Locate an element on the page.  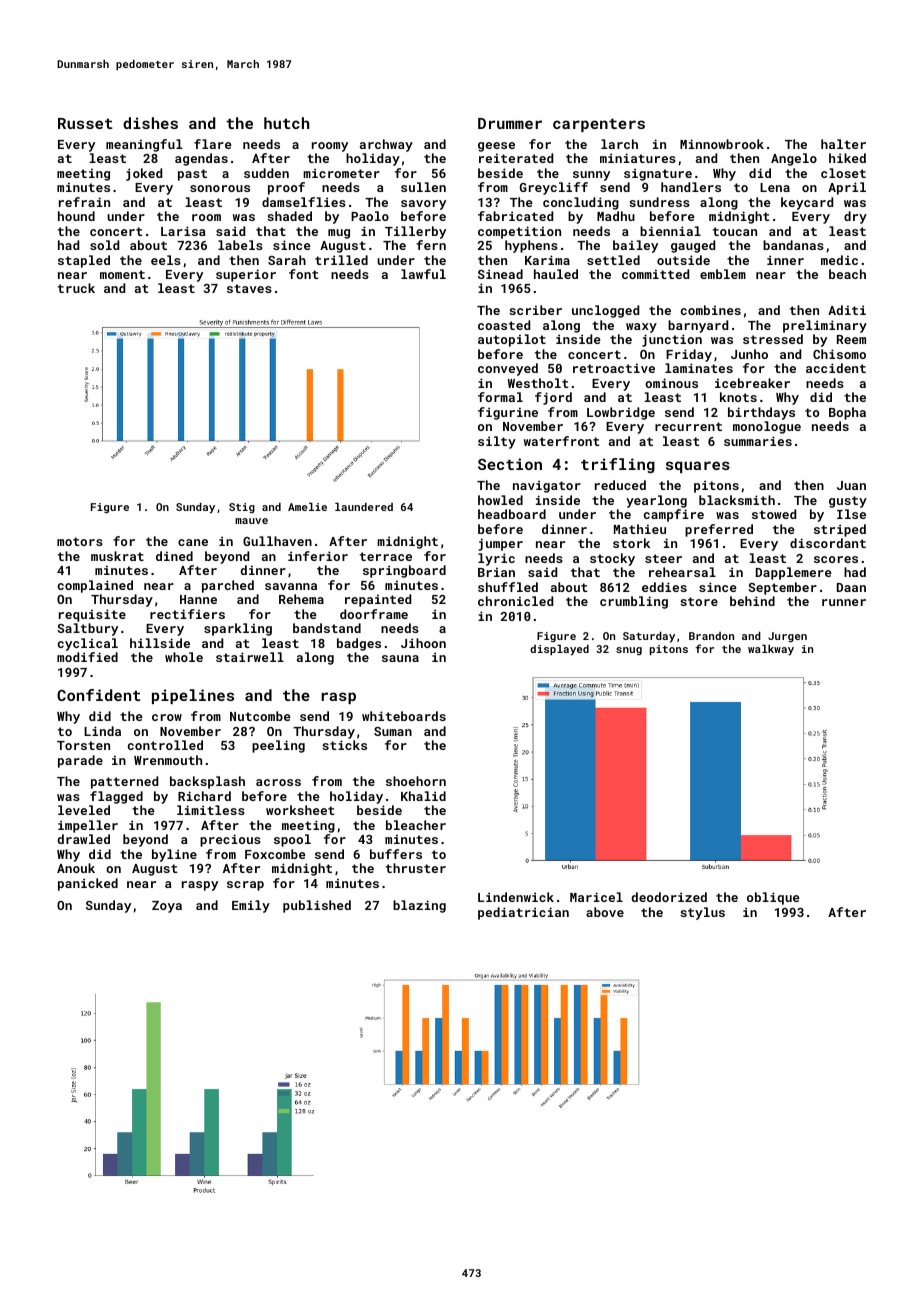
navigator is located at coordinates (547, 486).
